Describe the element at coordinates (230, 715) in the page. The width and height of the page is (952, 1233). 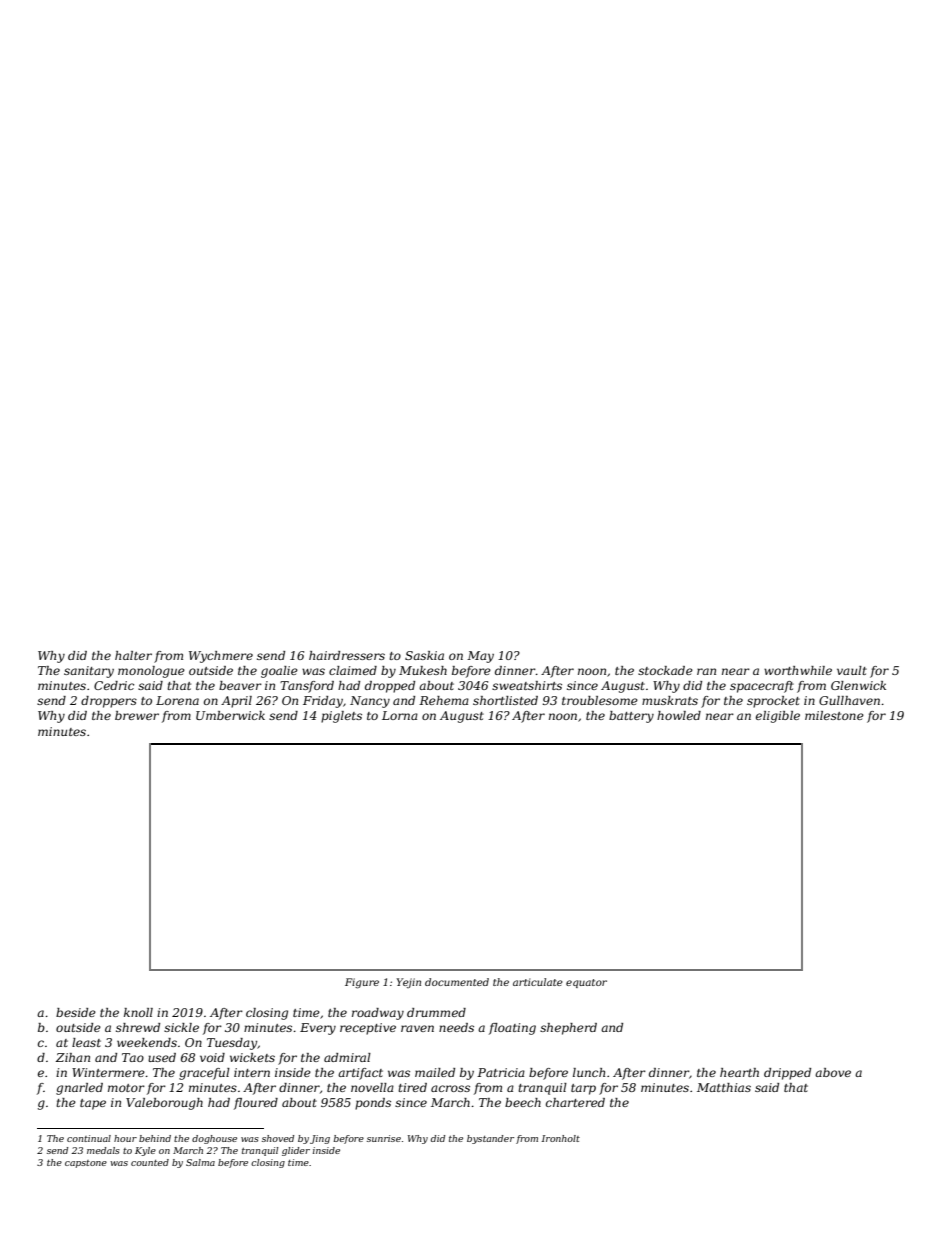
I see `Umberwick` at that location.
